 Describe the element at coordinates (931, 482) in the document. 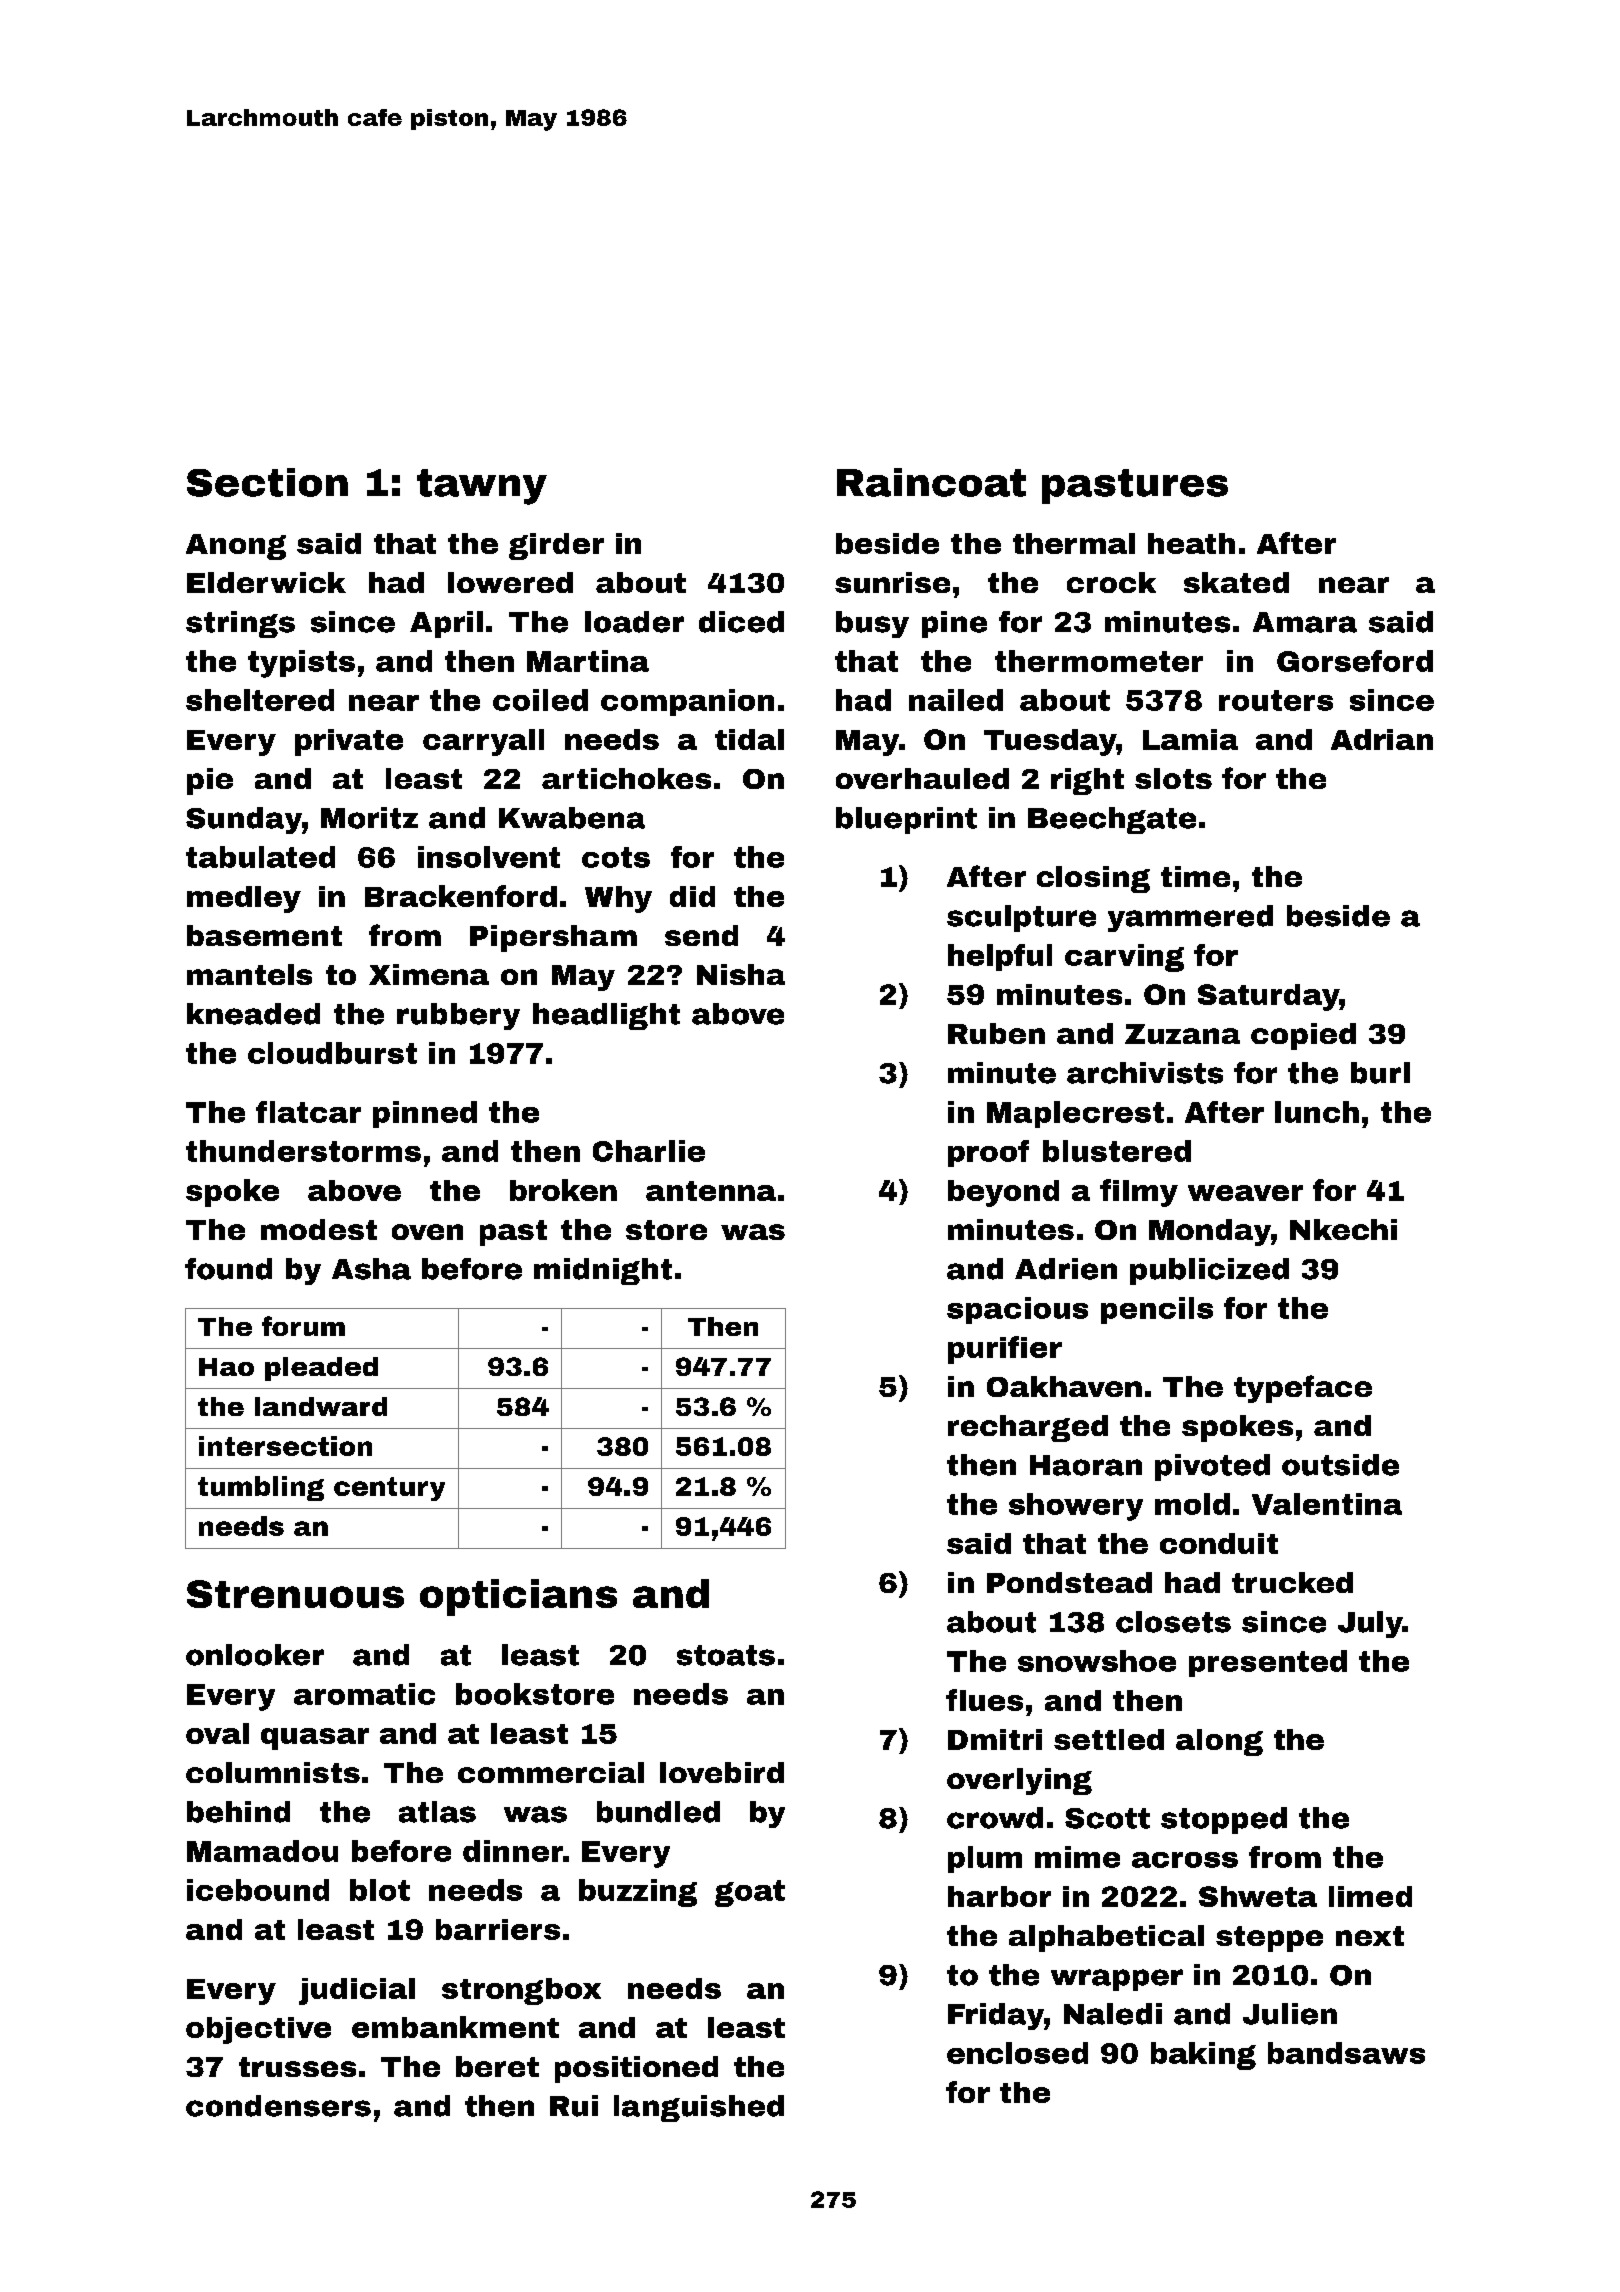

I see `Raincoat` at that location.
